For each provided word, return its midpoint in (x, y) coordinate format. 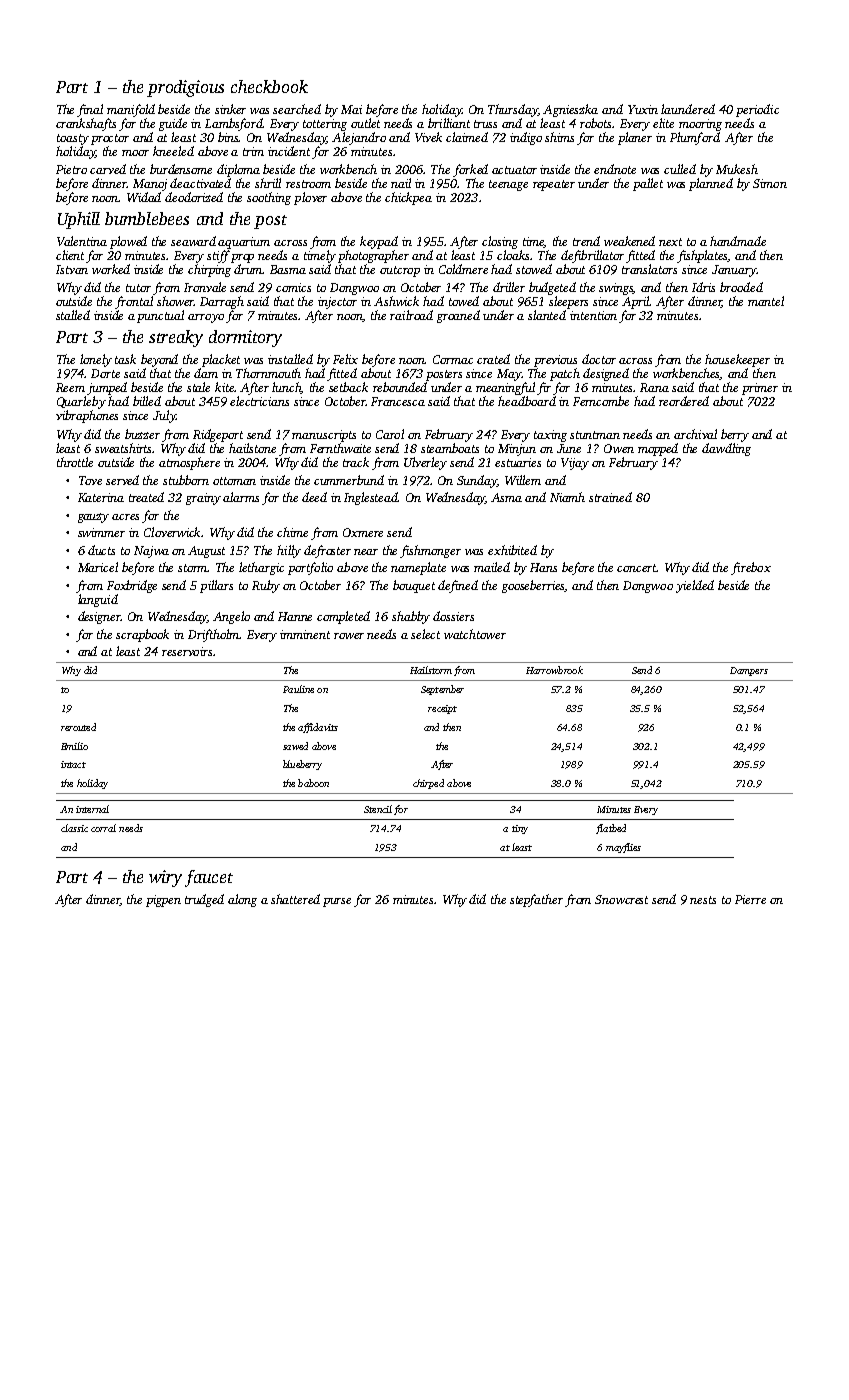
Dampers (749, 671)
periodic (757, 110)
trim (253, 151)
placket (221, 360)
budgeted (552, 288)
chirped (428, 784)
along (242, 900)
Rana (654, 387)
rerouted (78, 727)
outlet (365, 123)
